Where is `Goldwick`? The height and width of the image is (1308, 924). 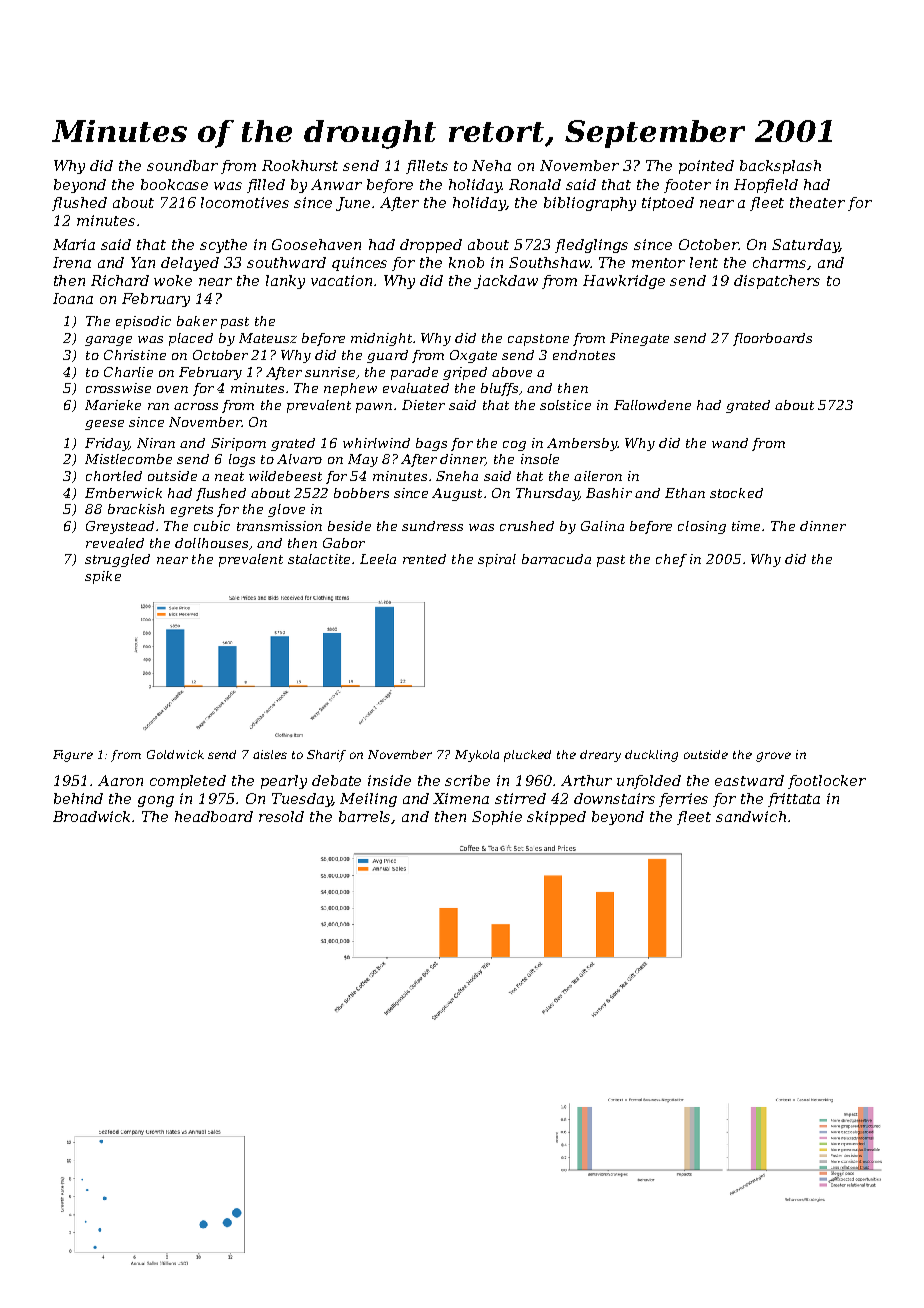 Goldwick is located at coordinates (175, 754).
